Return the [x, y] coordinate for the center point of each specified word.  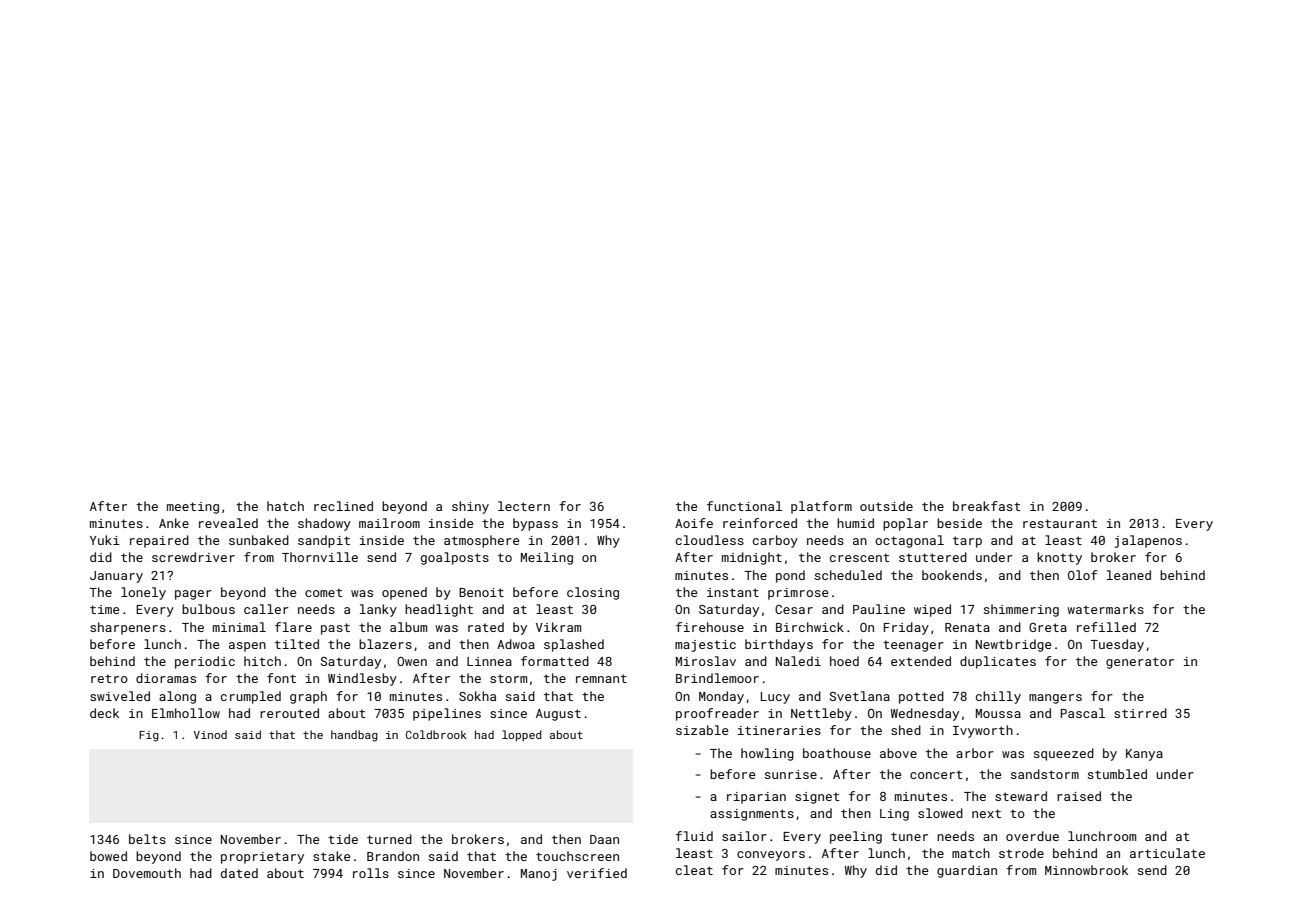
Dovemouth [147, 873]
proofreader [717, 714]
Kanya [1144, 755]
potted [921, 697]
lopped [522, 736]
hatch [285, 506]
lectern [524, 506]
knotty [1059, 558]
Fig [149, 736]
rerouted [289, 713]
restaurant [1060, 523]
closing [593, 593]
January [116, 577]
